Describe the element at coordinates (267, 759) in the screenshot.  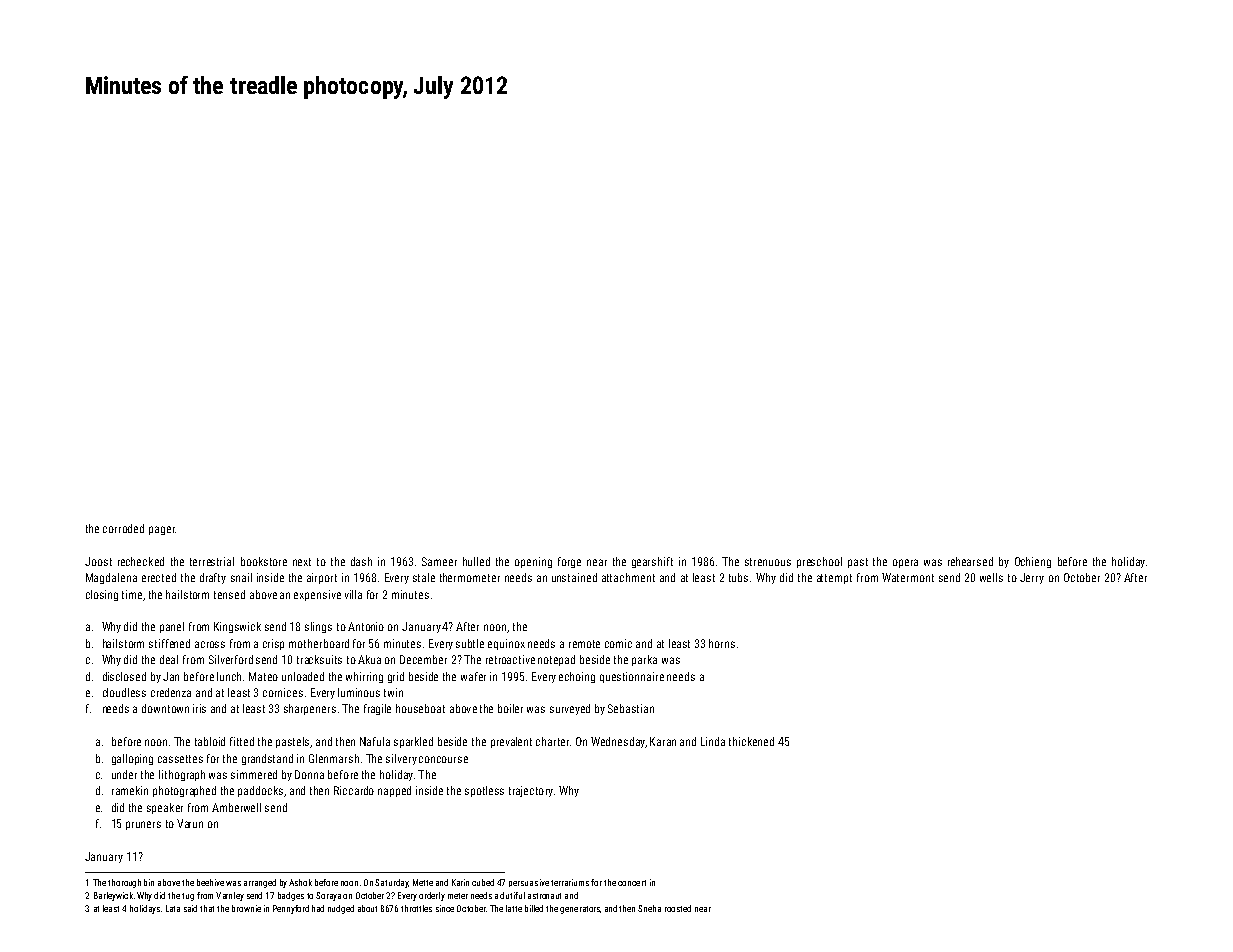
I see `grandstand` at that location.
